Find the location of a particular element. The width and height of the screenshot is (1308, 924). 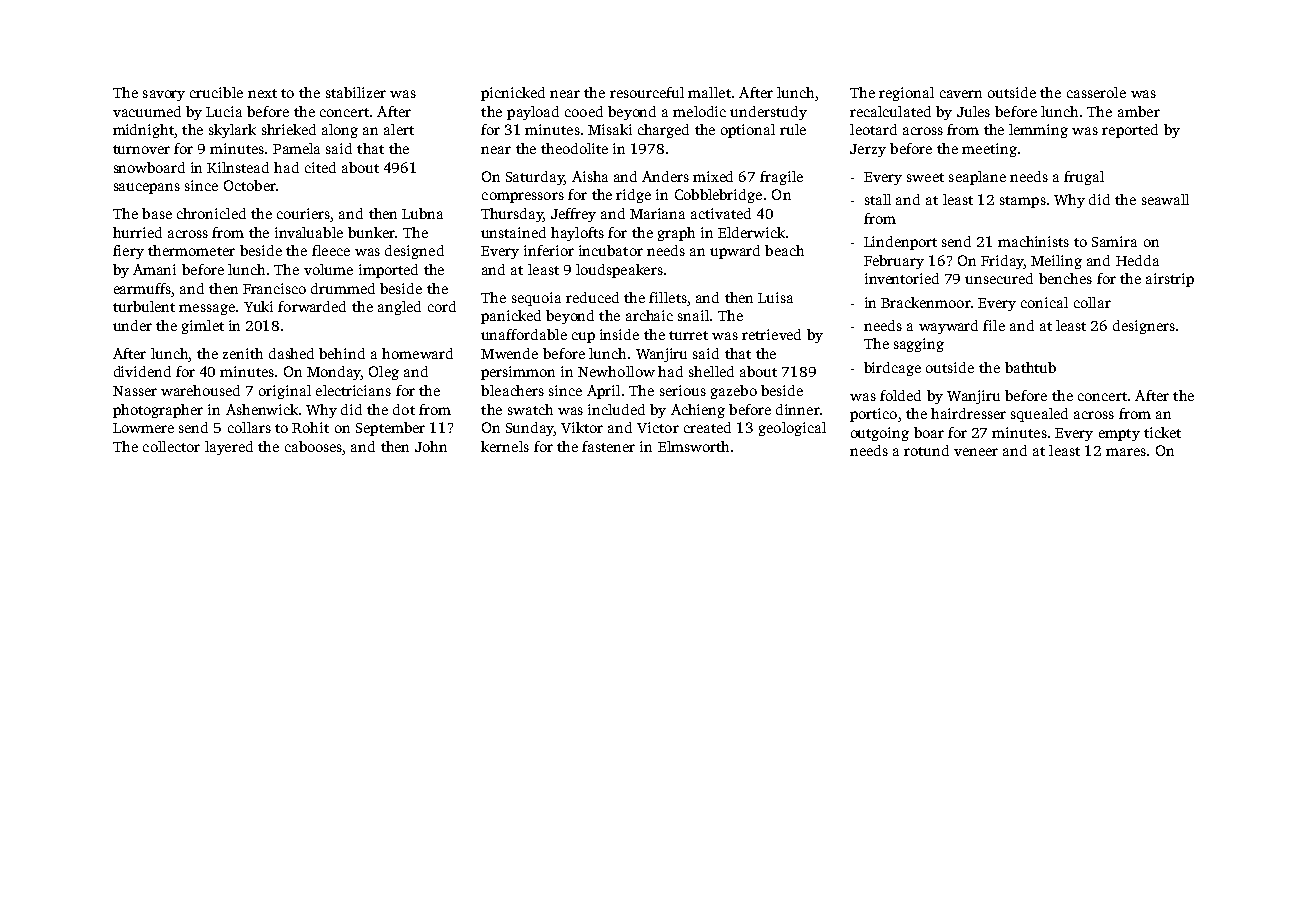

September is located at coordinates (390, 429).
